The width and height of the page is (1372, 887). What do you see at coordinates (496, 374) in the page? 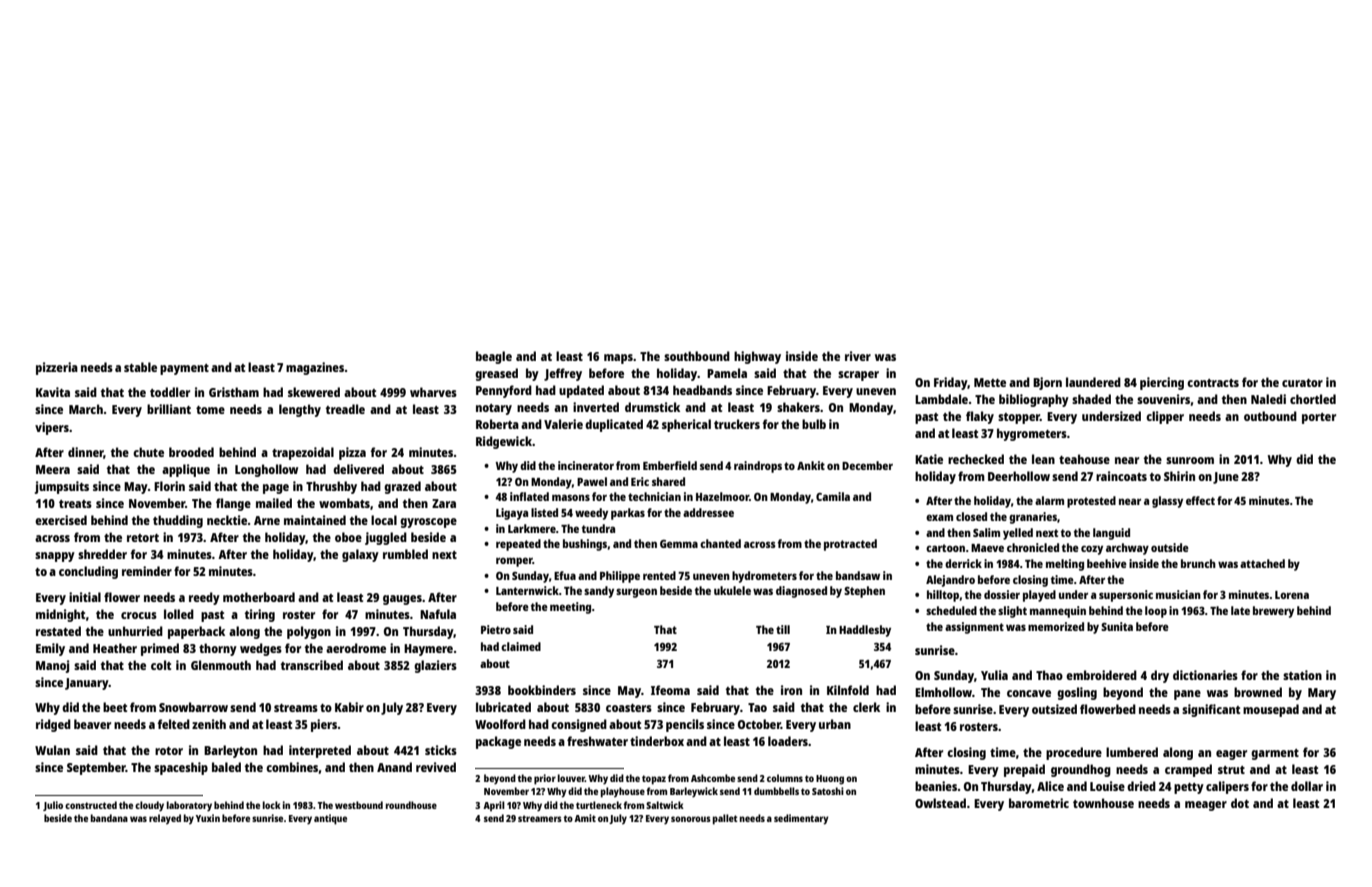
I see `greased` at bounding box center [496, 374].
